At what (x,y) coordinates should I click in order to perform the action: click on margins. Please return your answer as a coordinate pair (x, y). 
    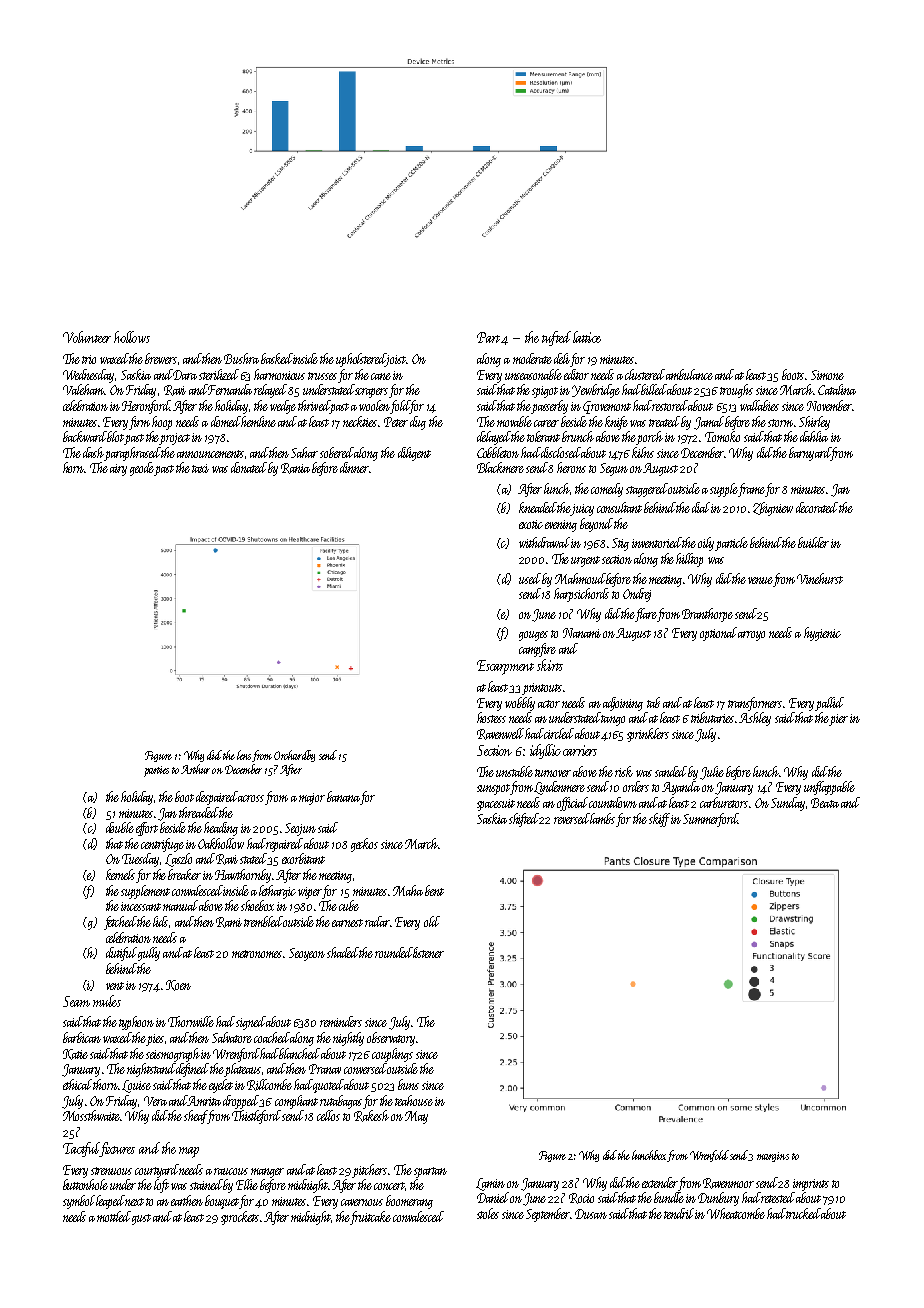
    Looking at the image, I should click on (773, 1157).
